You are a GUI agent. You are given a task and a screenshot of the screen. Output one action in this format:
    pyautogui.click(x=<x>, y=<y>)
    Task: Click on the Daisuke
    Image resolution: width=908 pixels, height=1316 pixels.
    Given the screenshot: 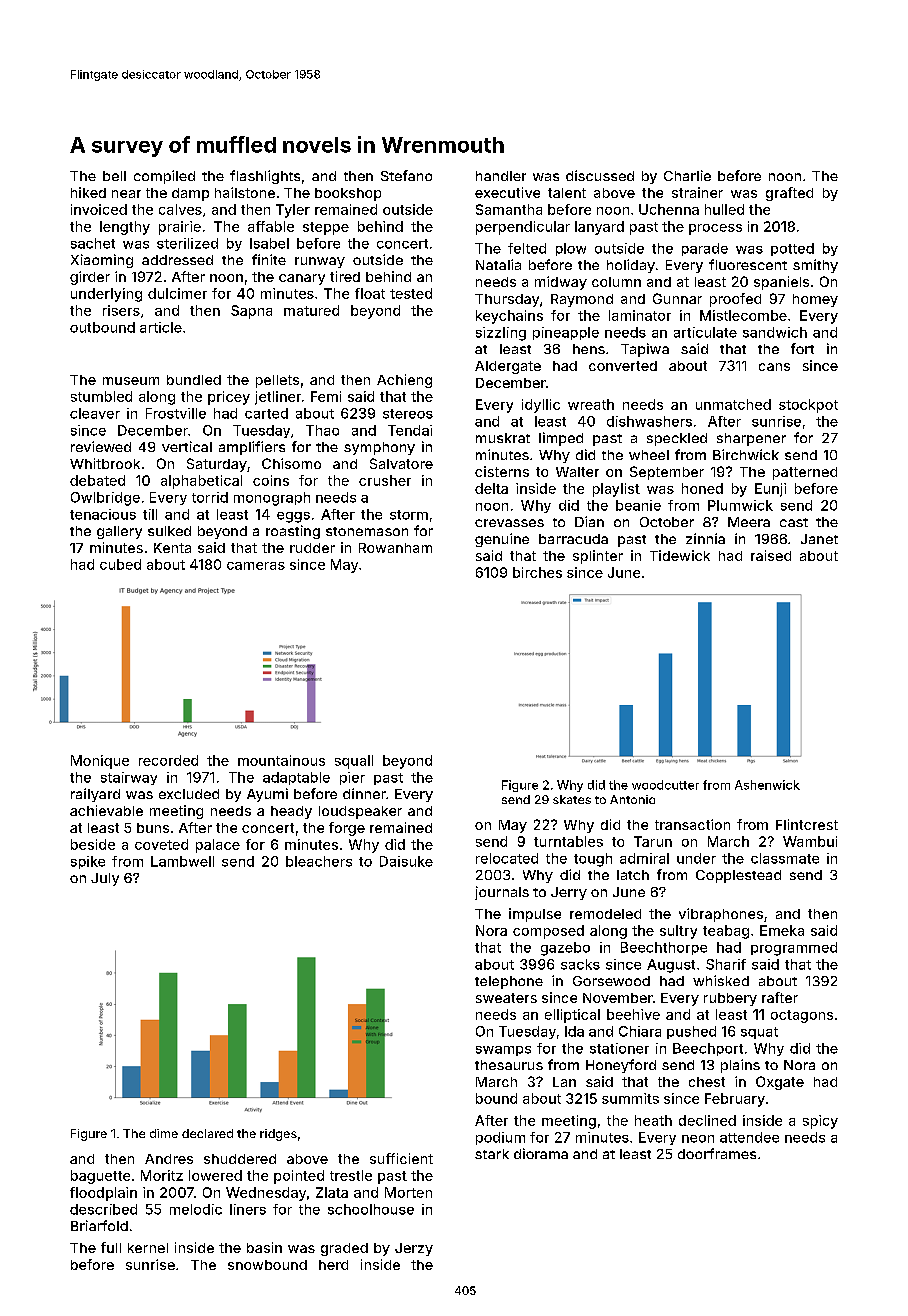 What is the action you would take?
    pyautogui.click(x=406, y=861)
